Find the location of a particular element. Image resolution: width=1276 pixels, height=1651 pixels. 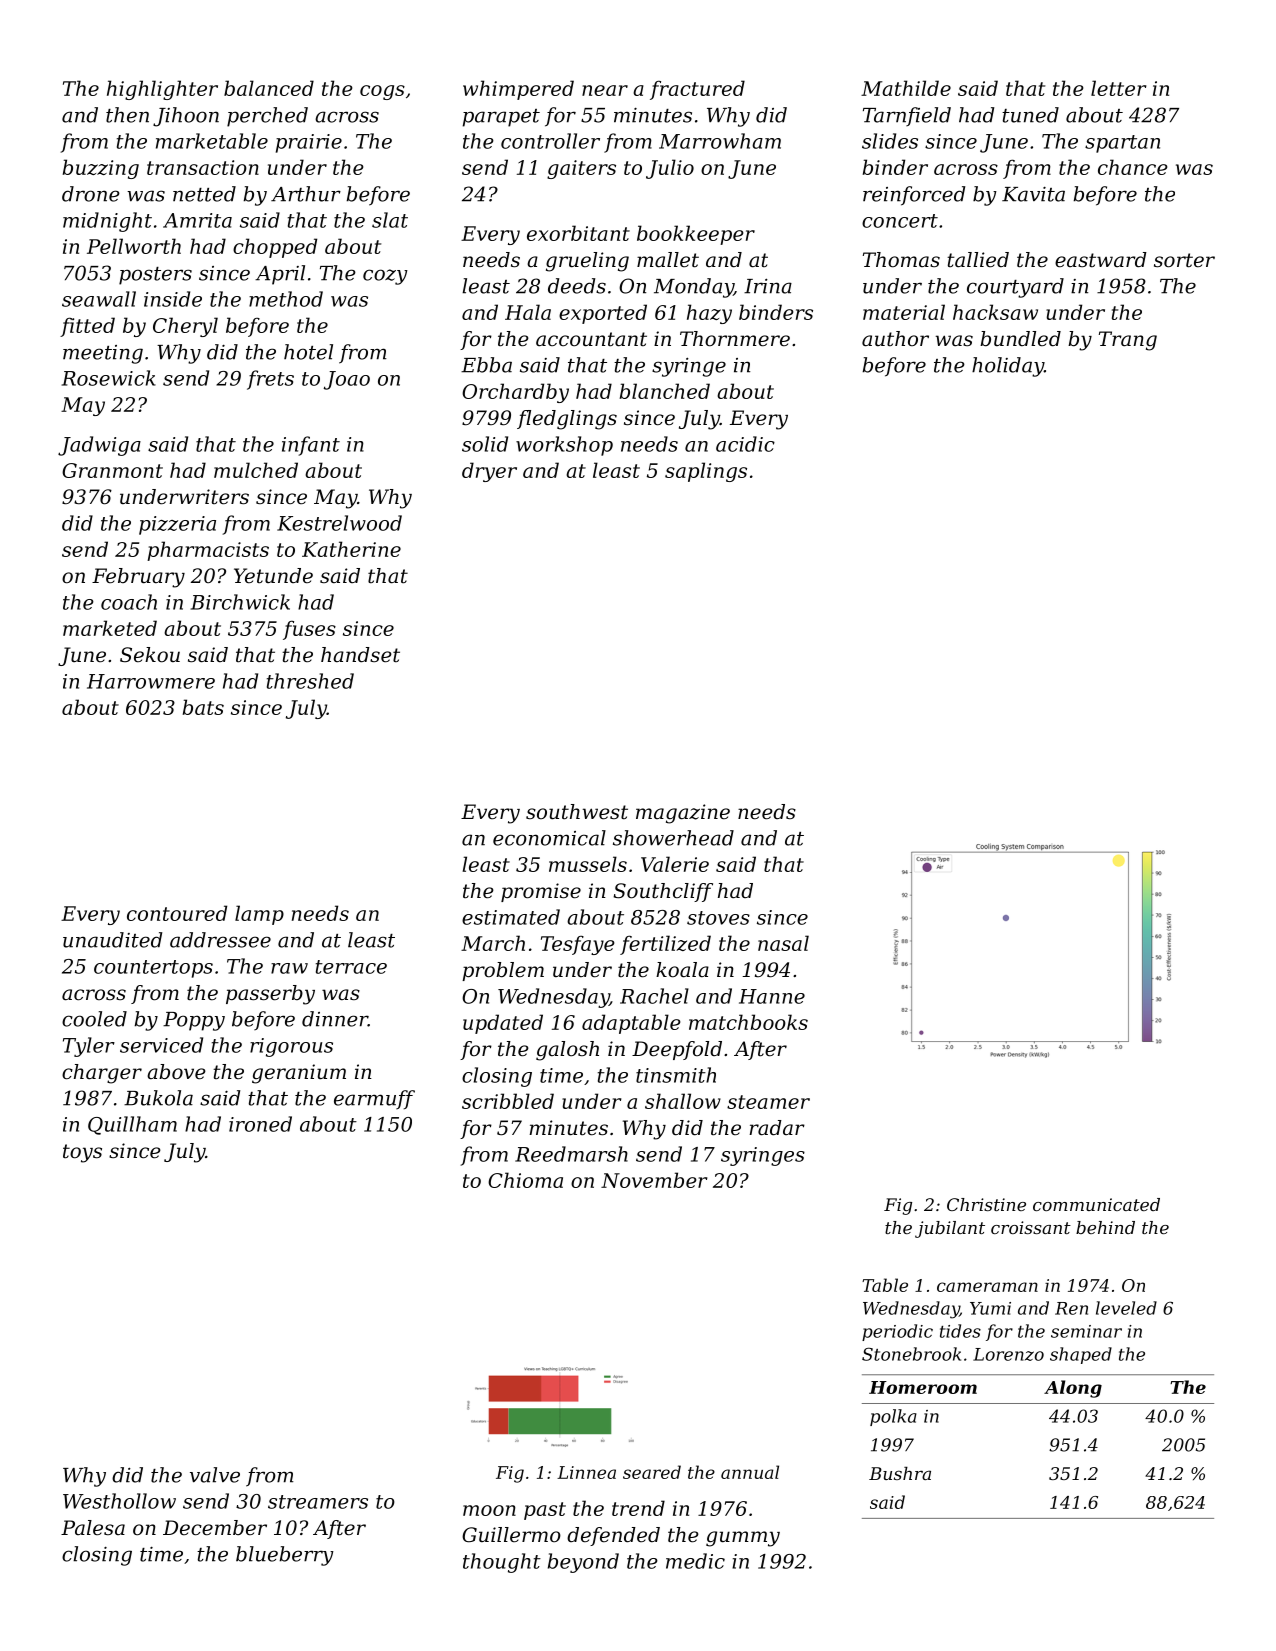

blanched is located at coordinates (664, 391).
